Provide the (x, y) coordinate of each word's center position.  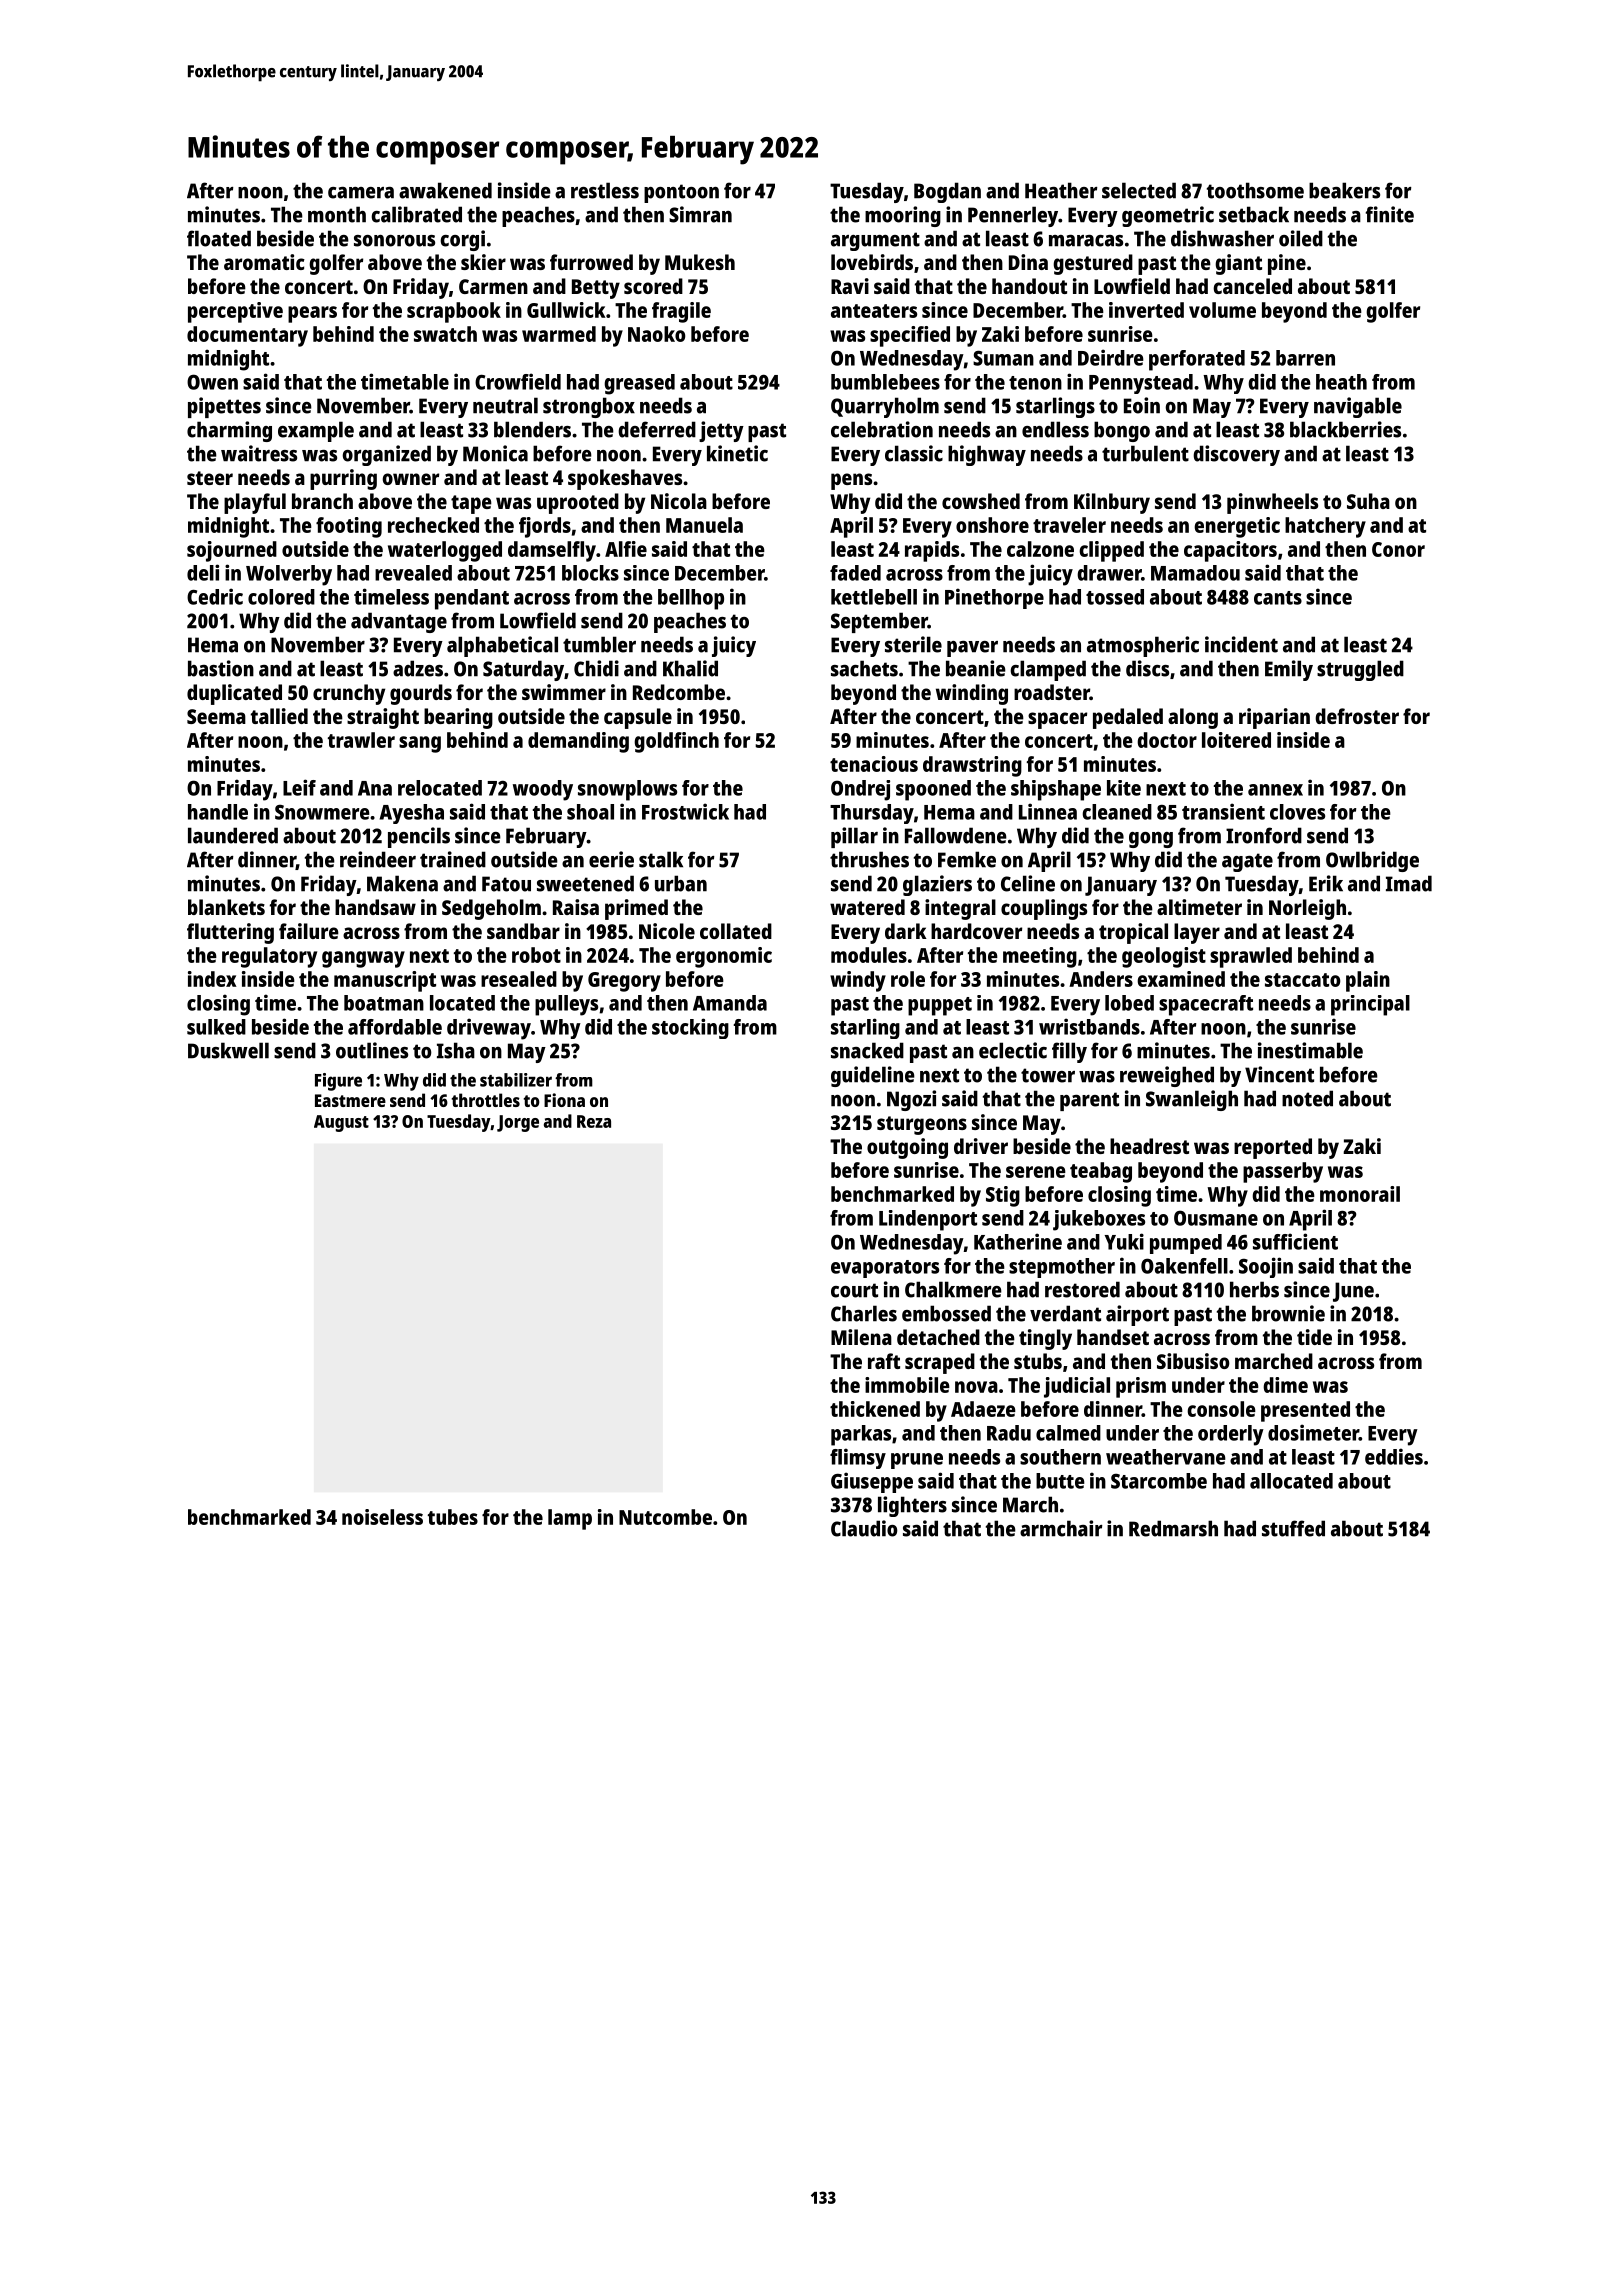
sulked (216, 1027)
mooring (903, 216)
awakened (445, 190)
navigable (1358, 407)
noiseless (382, 1517)
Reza (594, 1121)
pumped (1186, 1244)
